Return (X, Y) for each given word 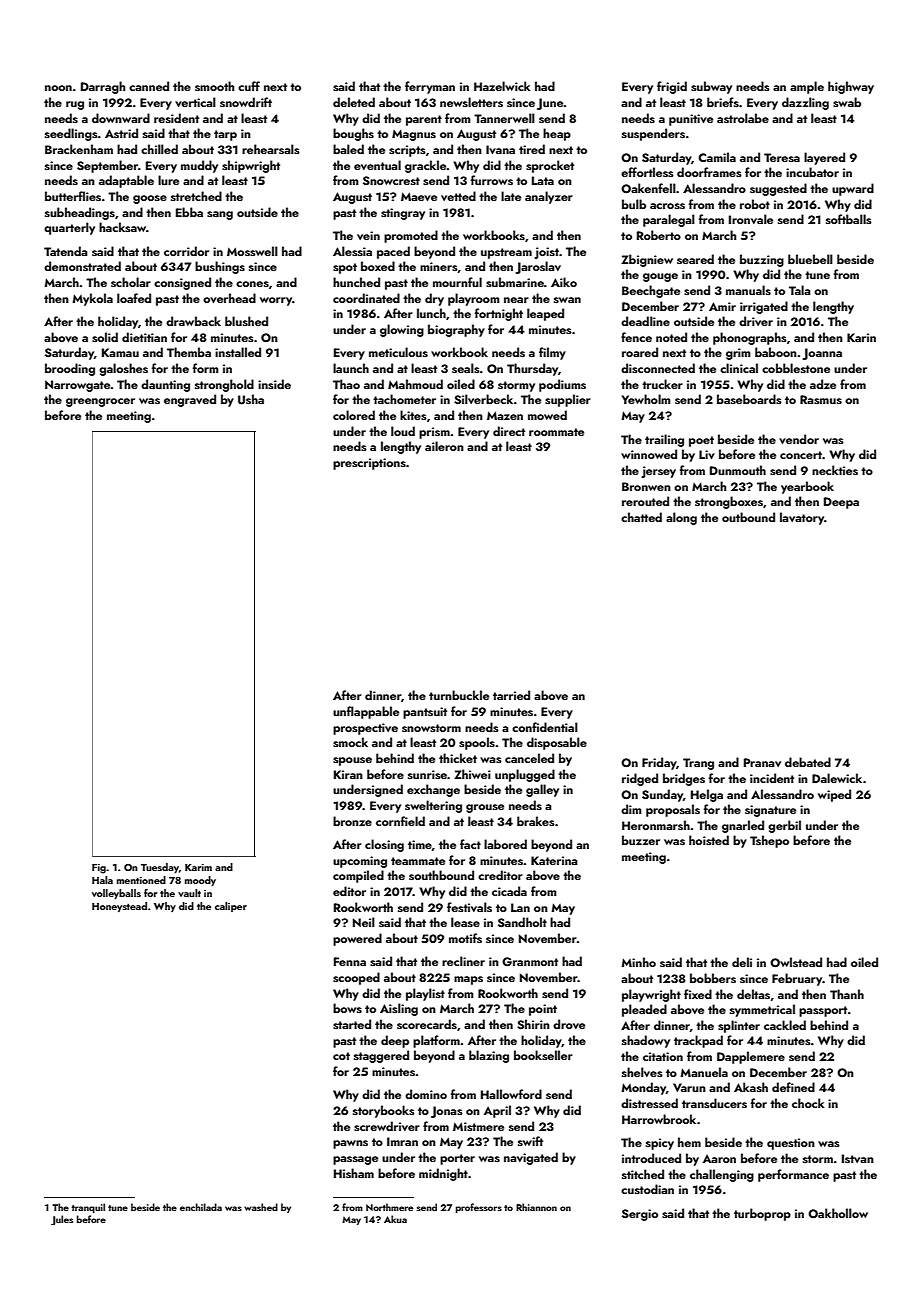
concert (801, 455)
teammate (418, 861)
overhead (229, 298)
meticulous (398, 352)
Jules (62, 1220)
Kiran (348, 774)
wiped (834, 795)
